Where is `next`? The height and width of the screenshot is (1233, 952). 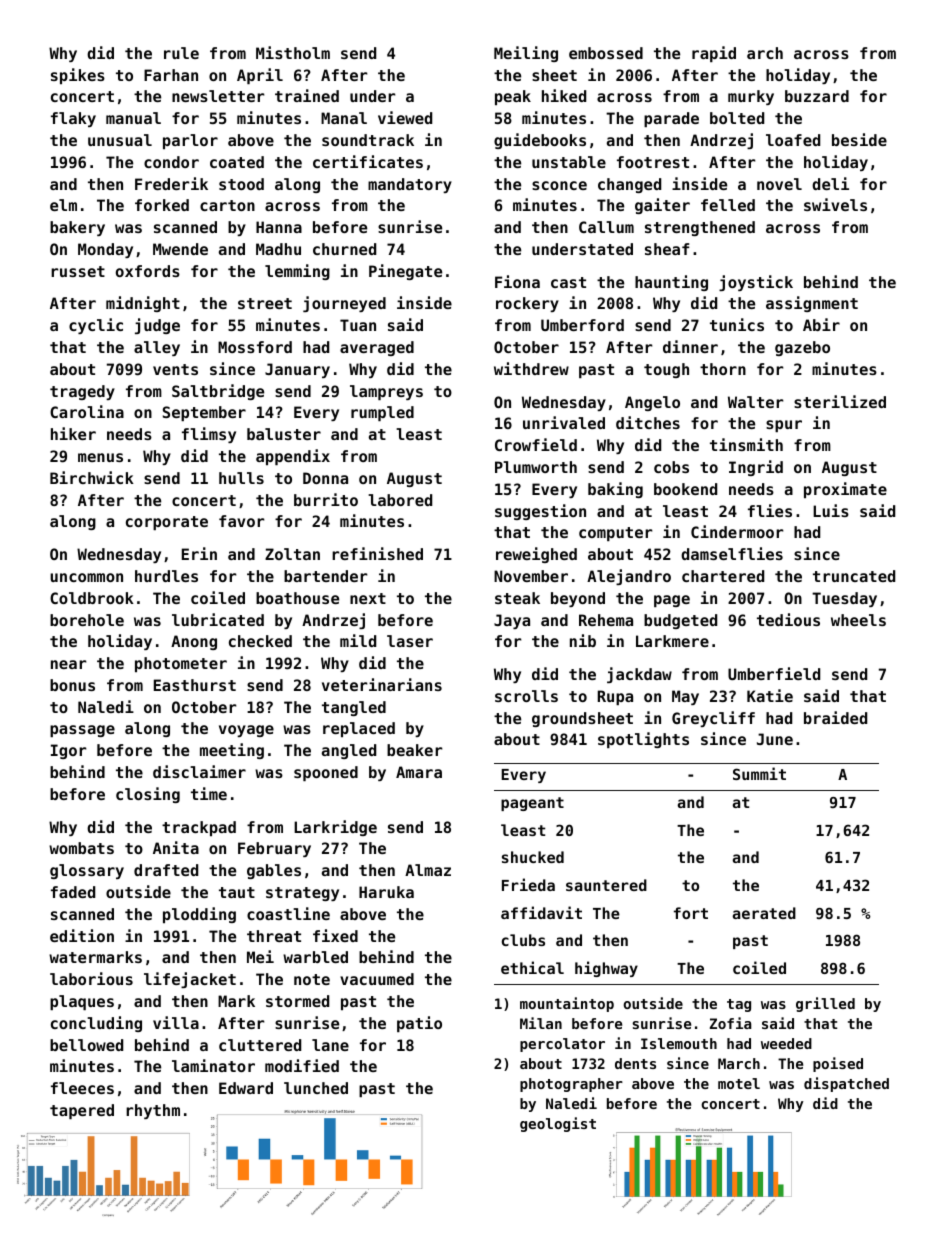 next is located at coordinates (368, 598).
